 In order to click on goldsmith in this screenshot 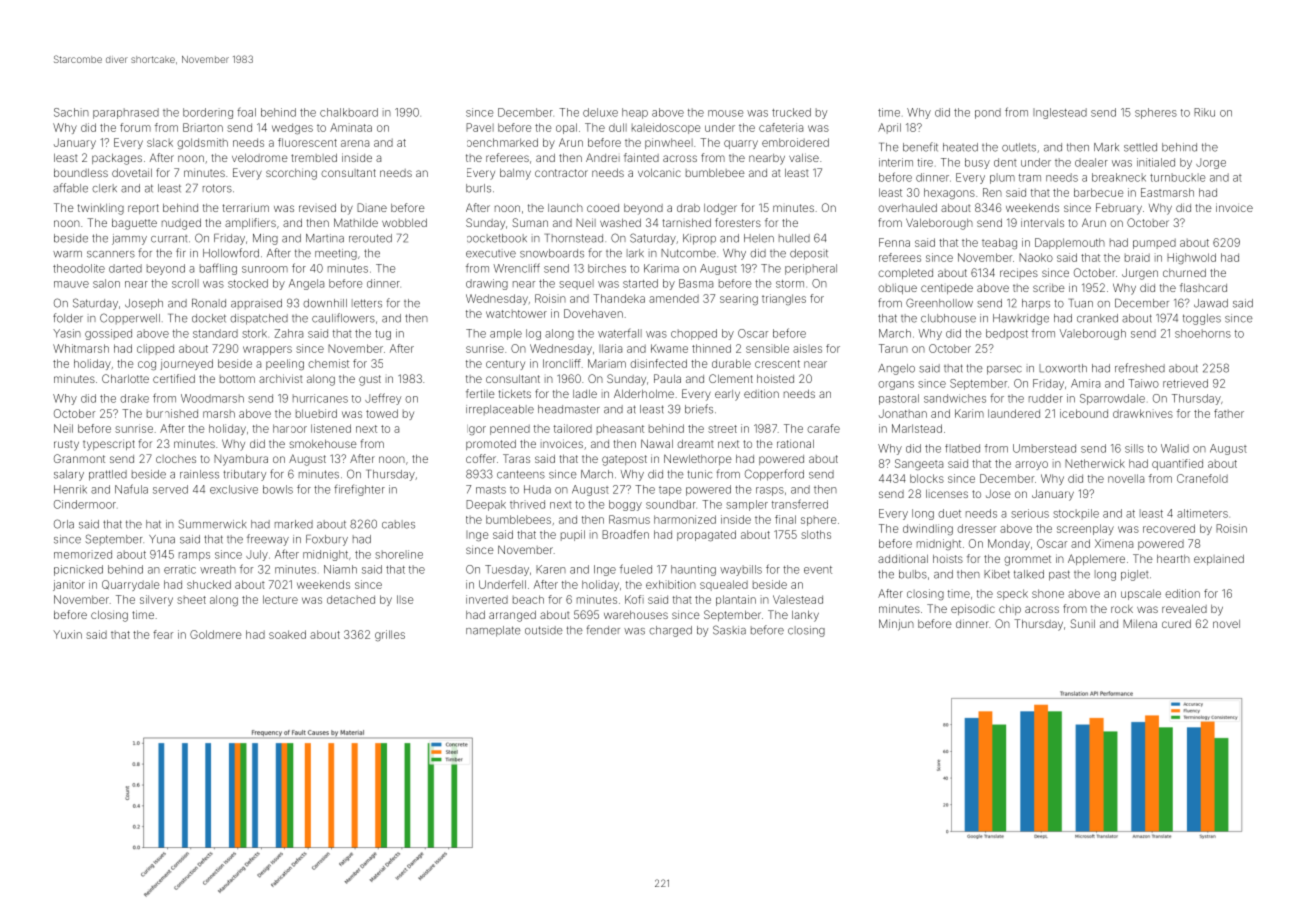, I will do `click(202, 143)`.
